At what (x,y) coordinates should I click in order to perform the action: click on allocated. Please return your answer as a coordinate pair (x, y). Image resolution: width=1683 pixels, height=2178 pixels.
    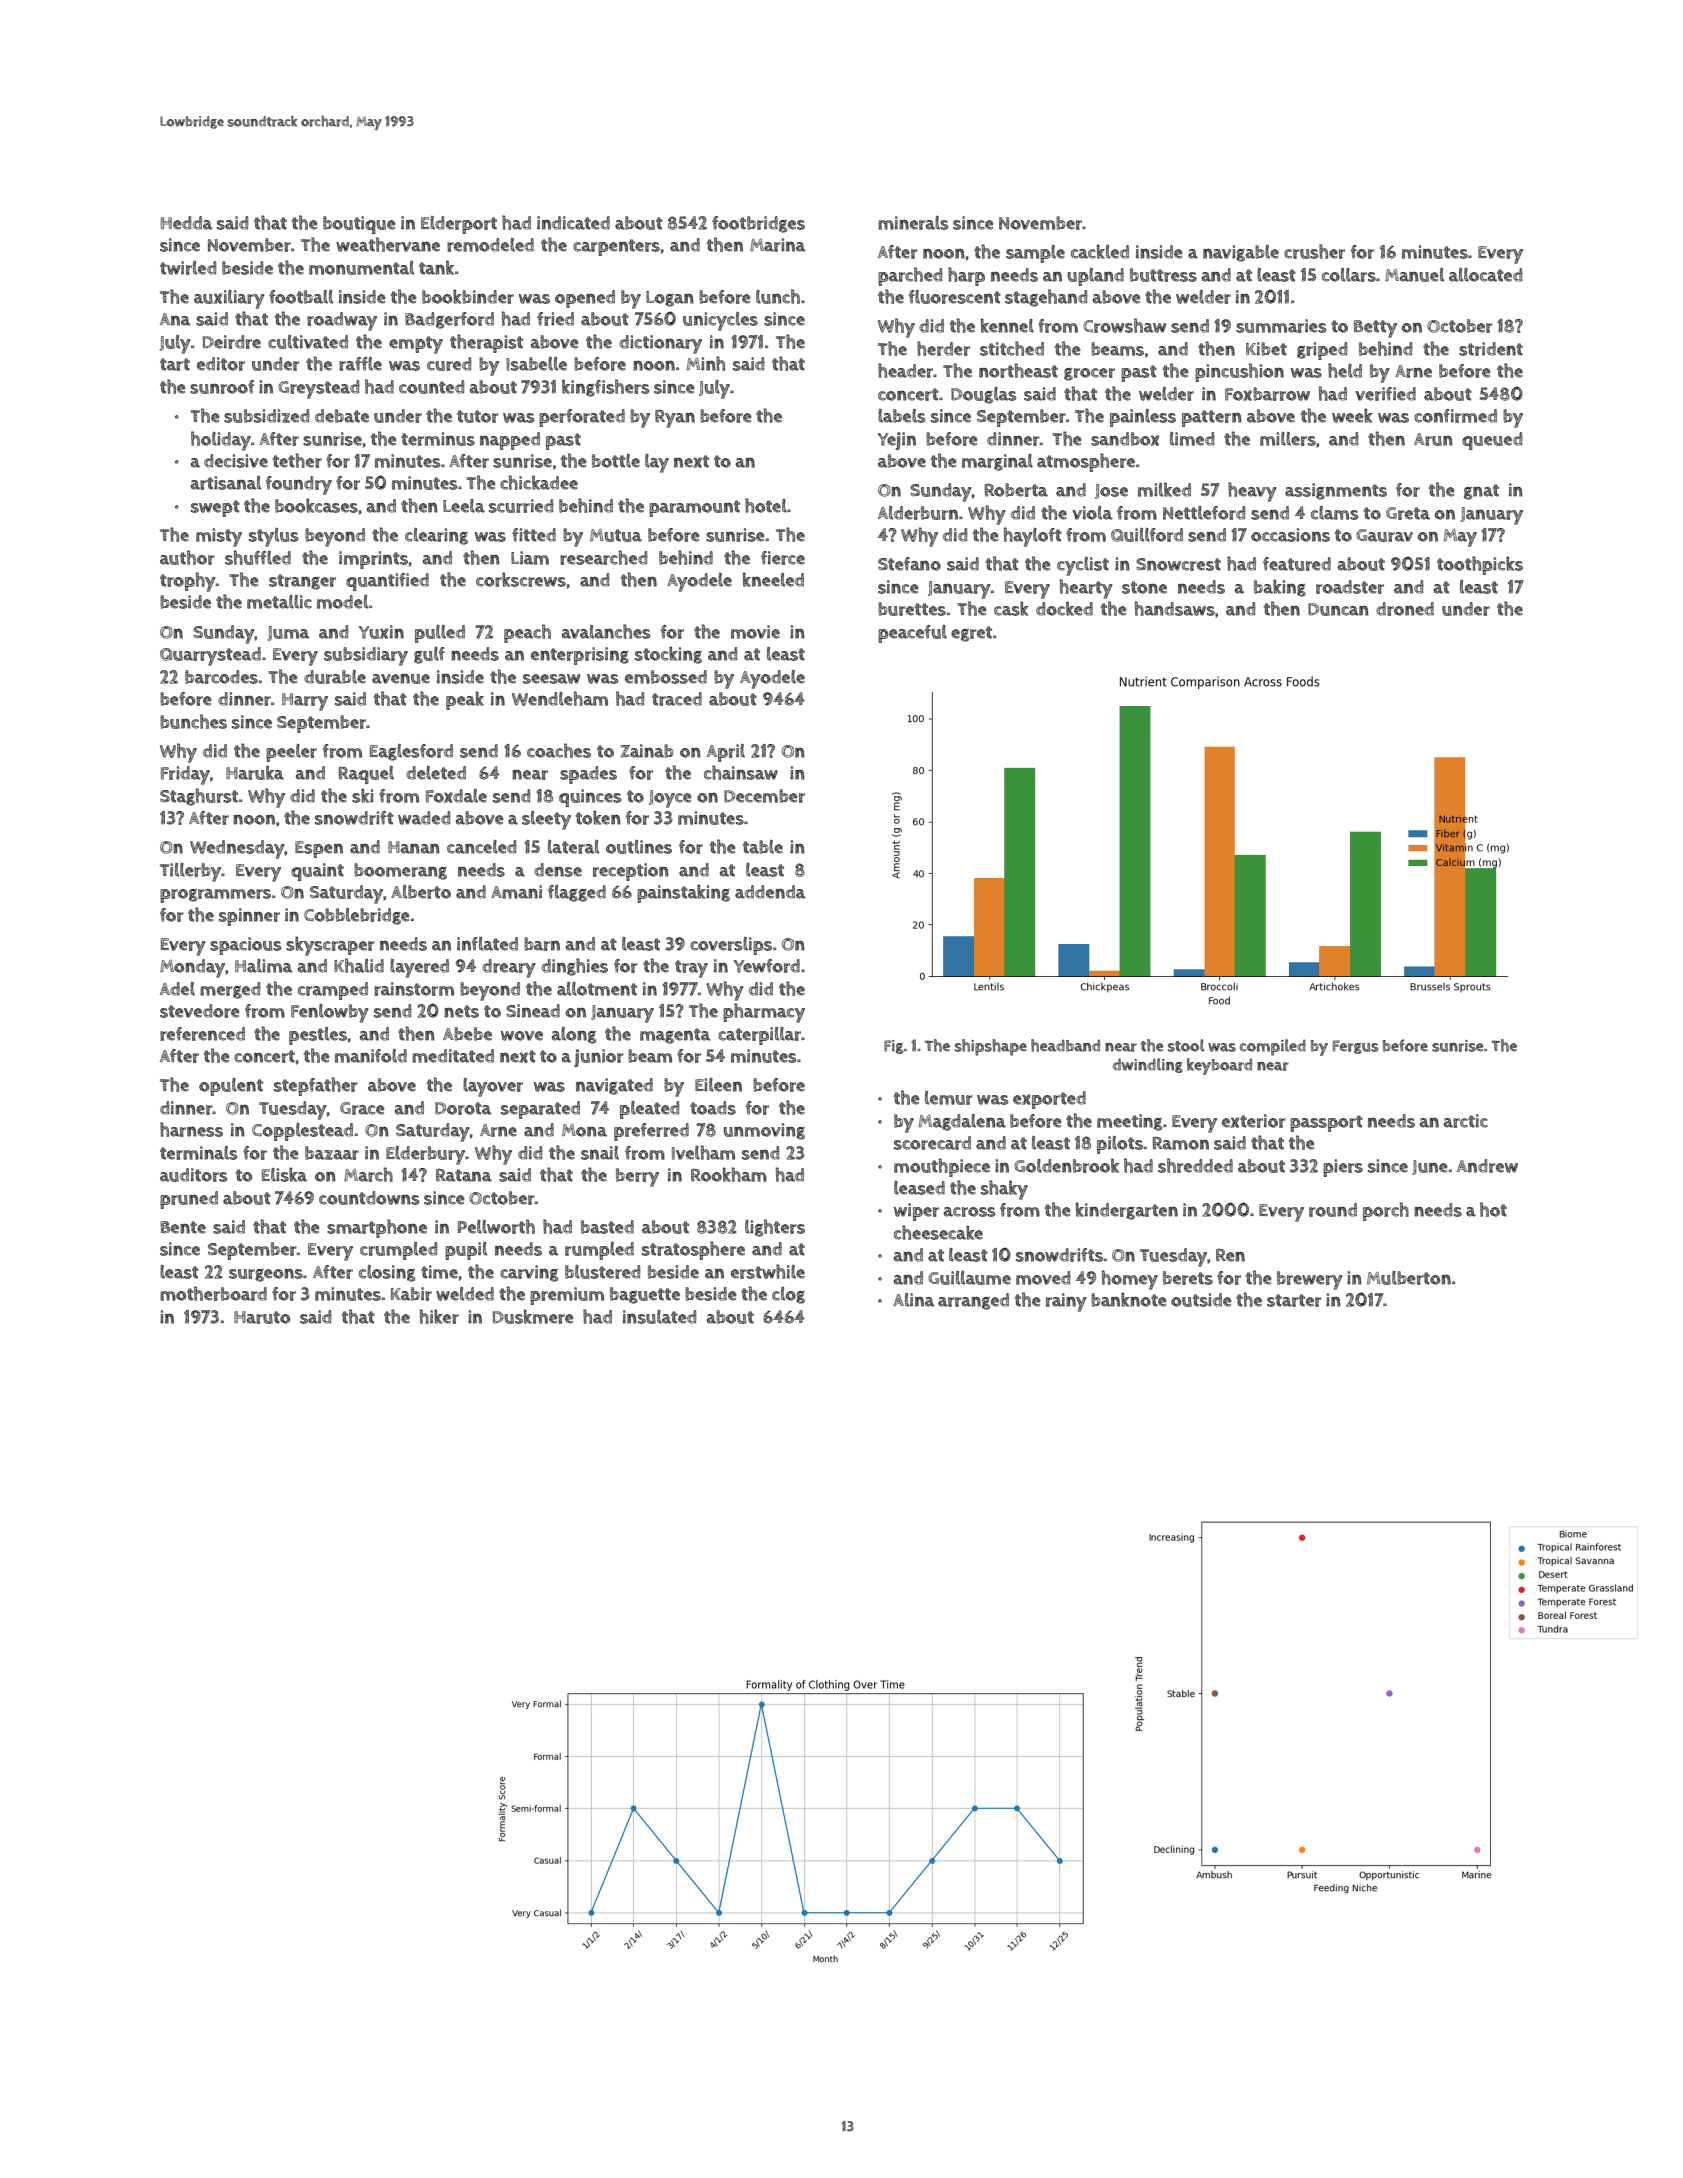
    Looking at the image, I should click on (1486, 275).
